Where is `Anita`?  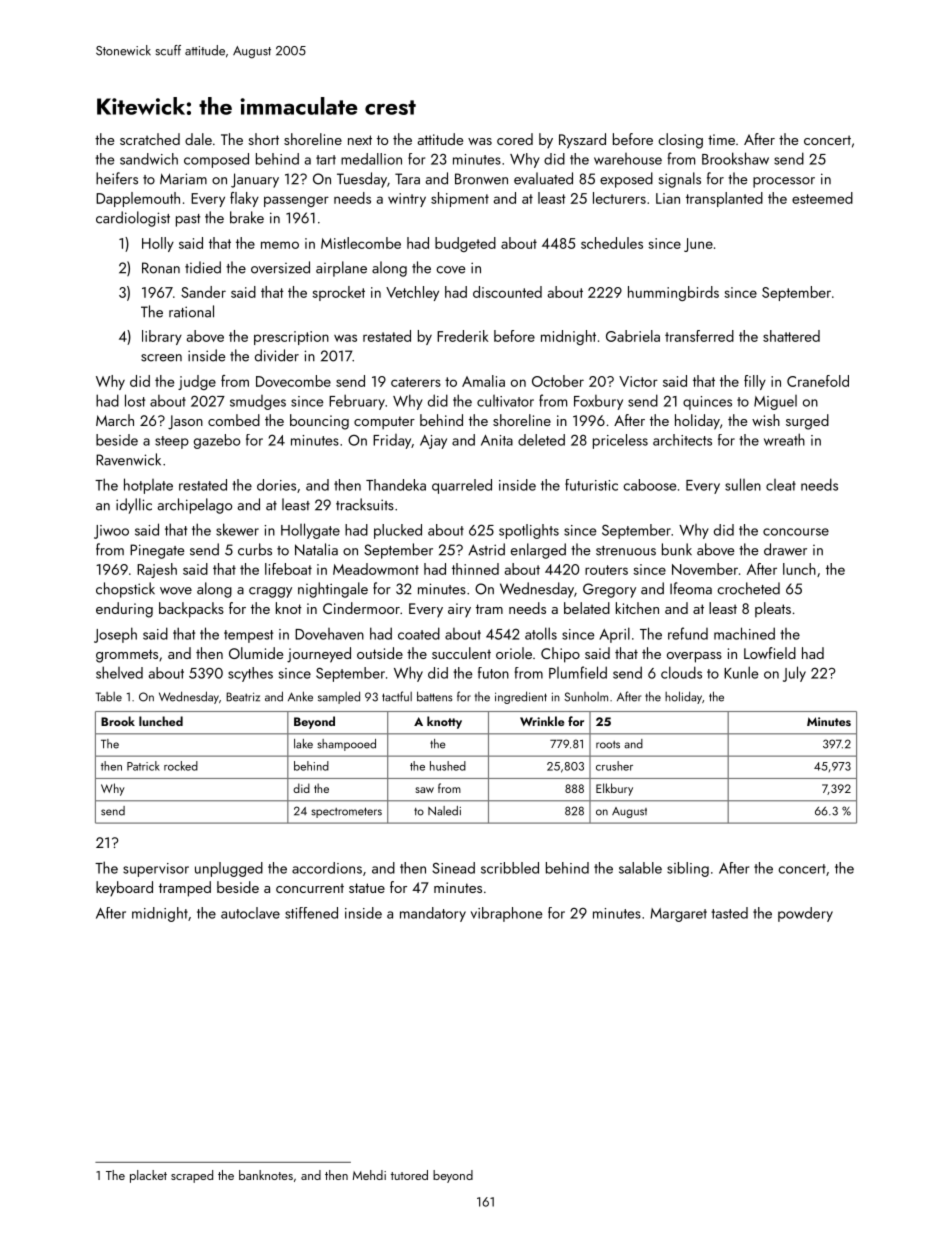 Anita is located at coordinates (497, 440).
